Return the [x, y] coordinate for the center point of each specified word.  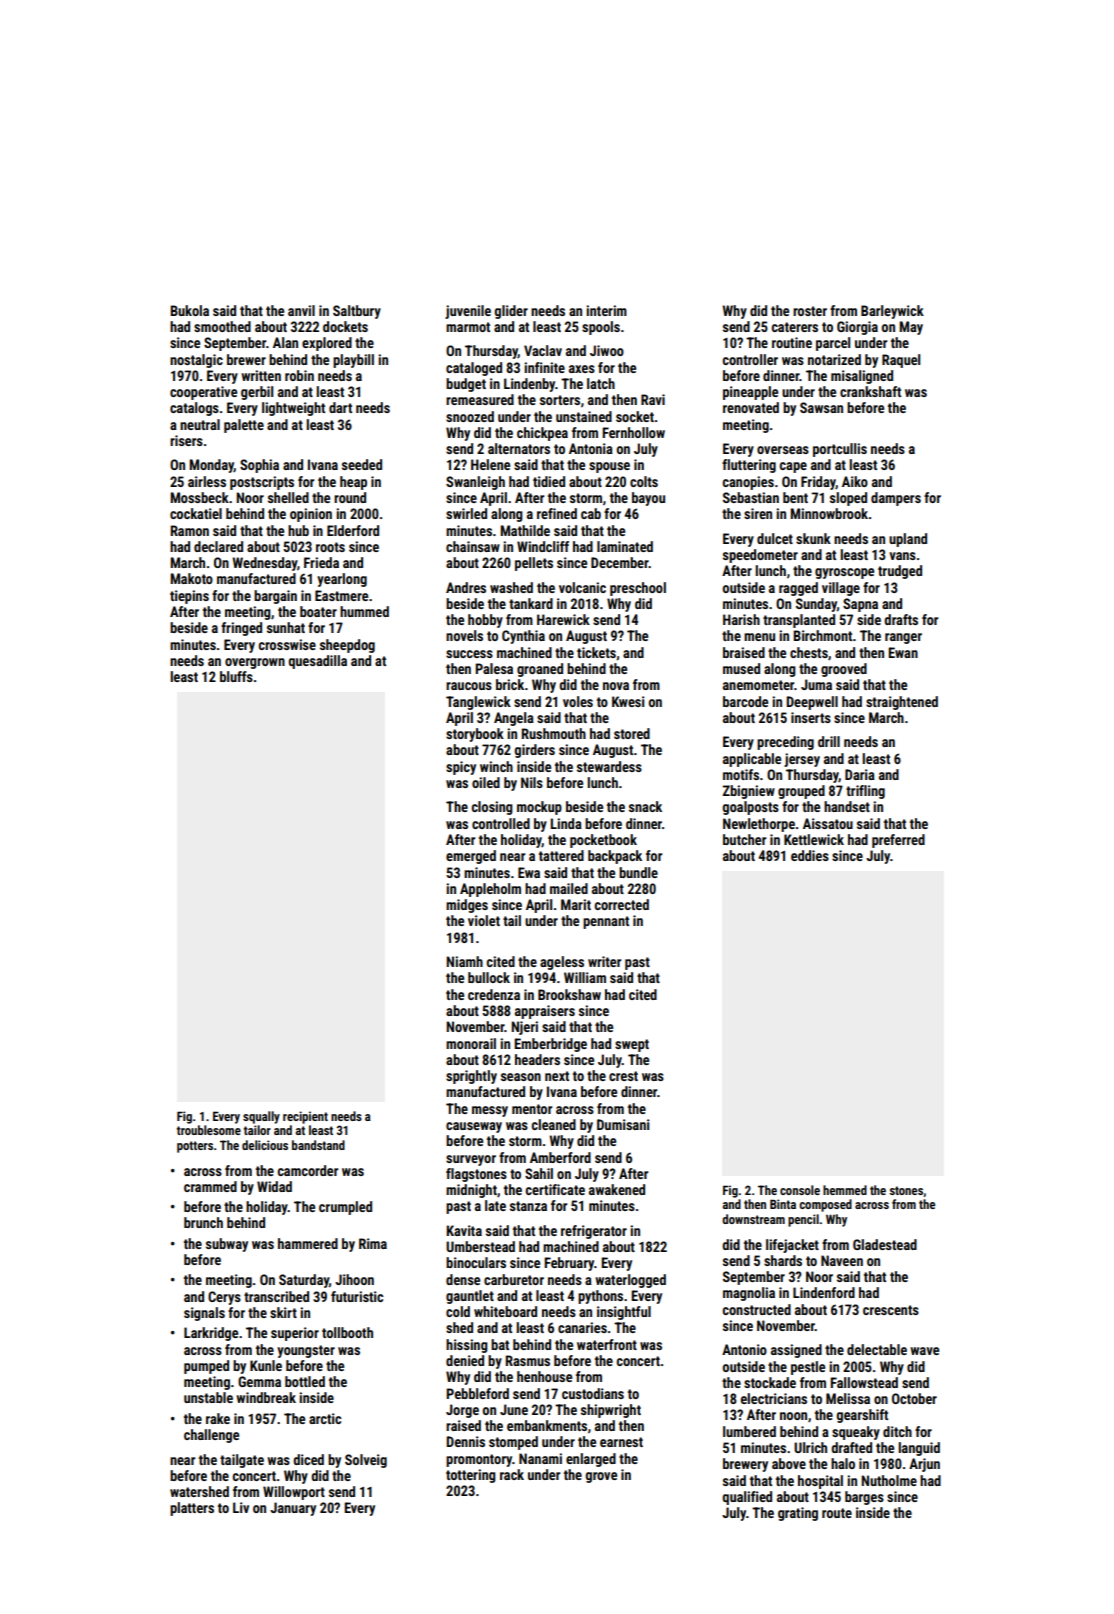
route [837, 1513]
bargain [275, 597]
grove [601, 1477]
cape [793, 467]
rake [218, 1418]
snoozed [470, 416]
